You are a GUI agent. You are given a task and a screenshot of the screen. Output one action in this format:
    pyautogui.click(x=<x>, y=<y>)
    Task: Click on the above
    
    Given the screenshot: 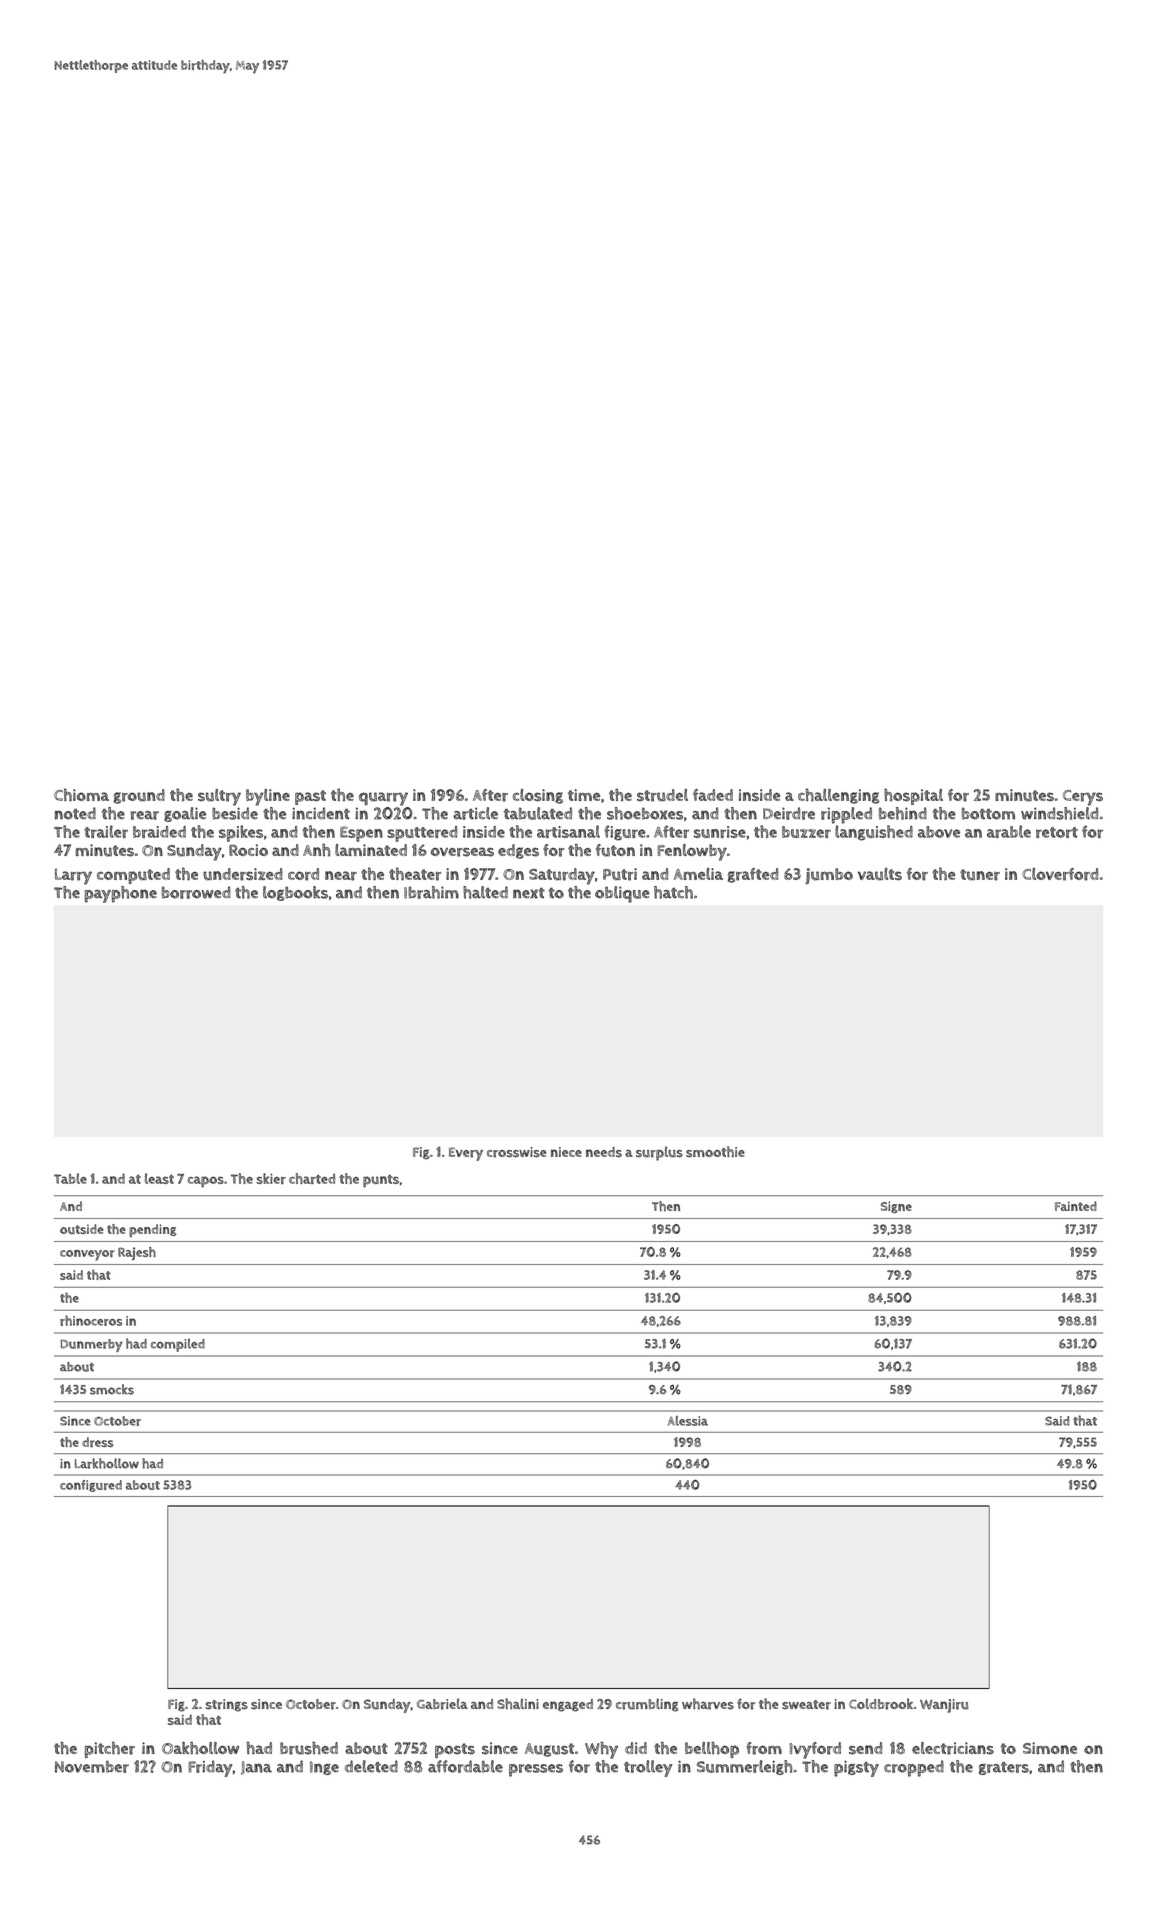 What is the action you would take?
    pyautogui.click(x=939, y=832)
